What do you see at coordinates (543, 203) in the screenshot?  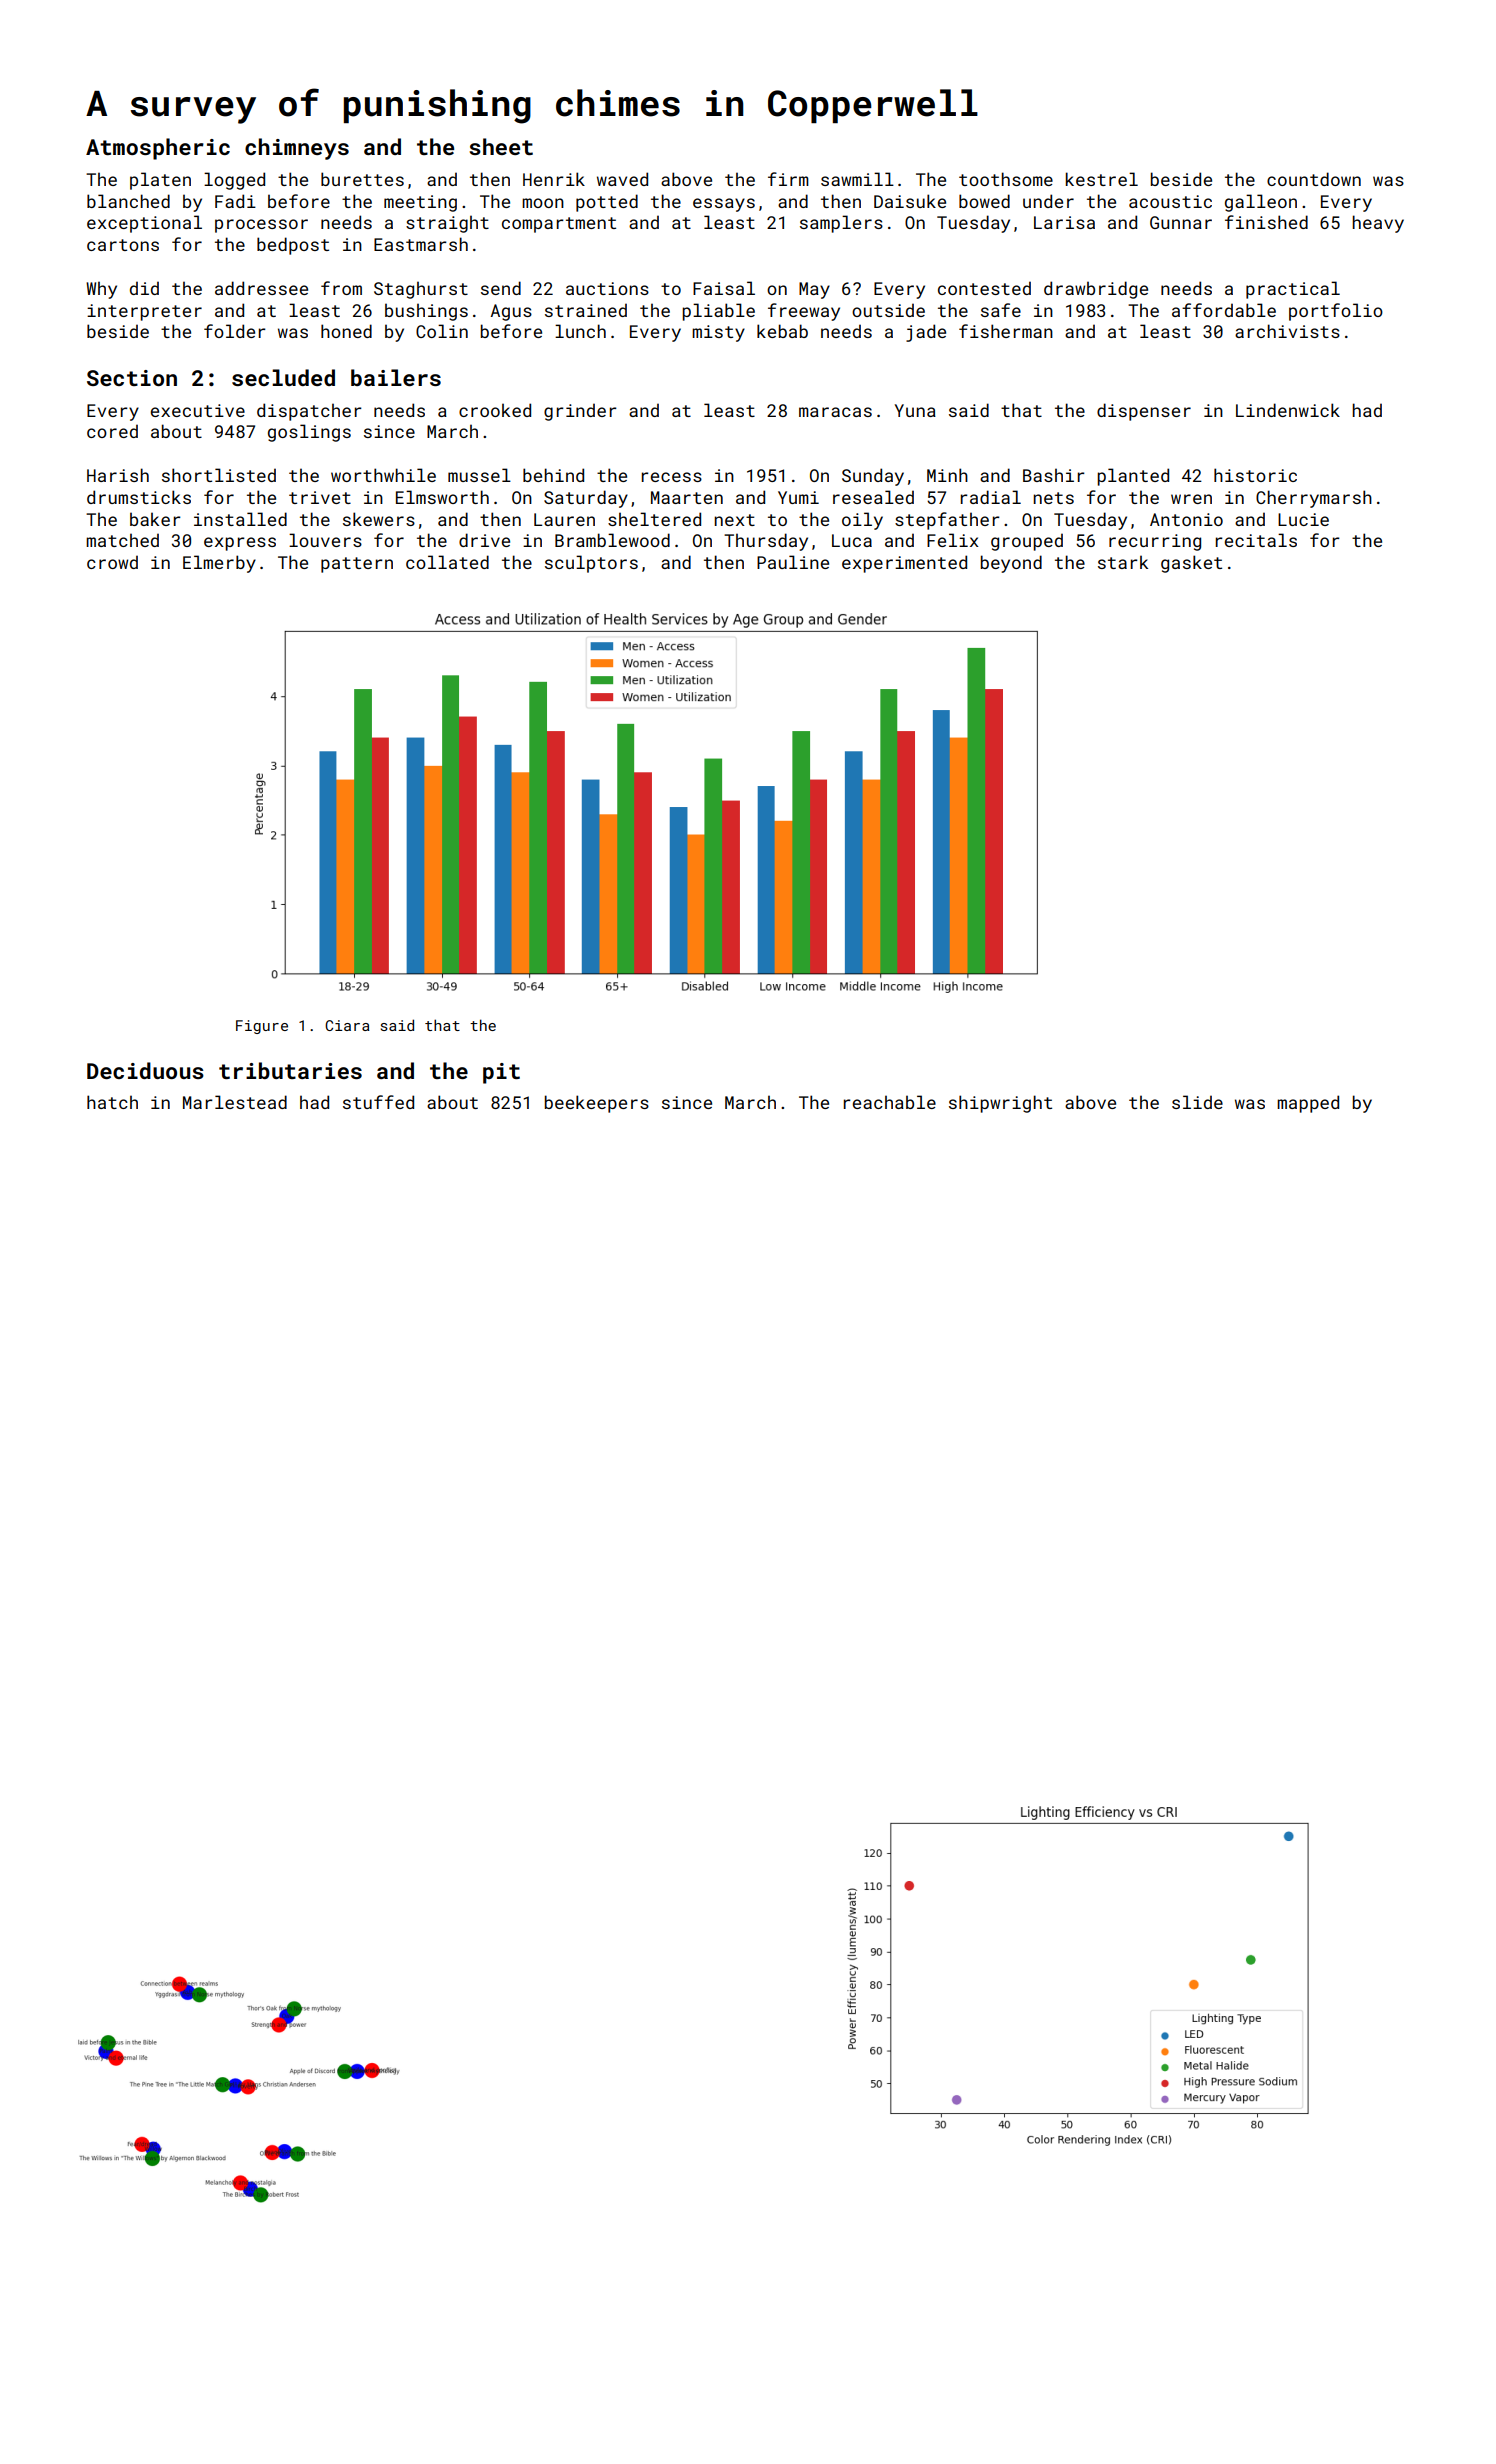 I see `moon` at bounding box center [543, 203].
